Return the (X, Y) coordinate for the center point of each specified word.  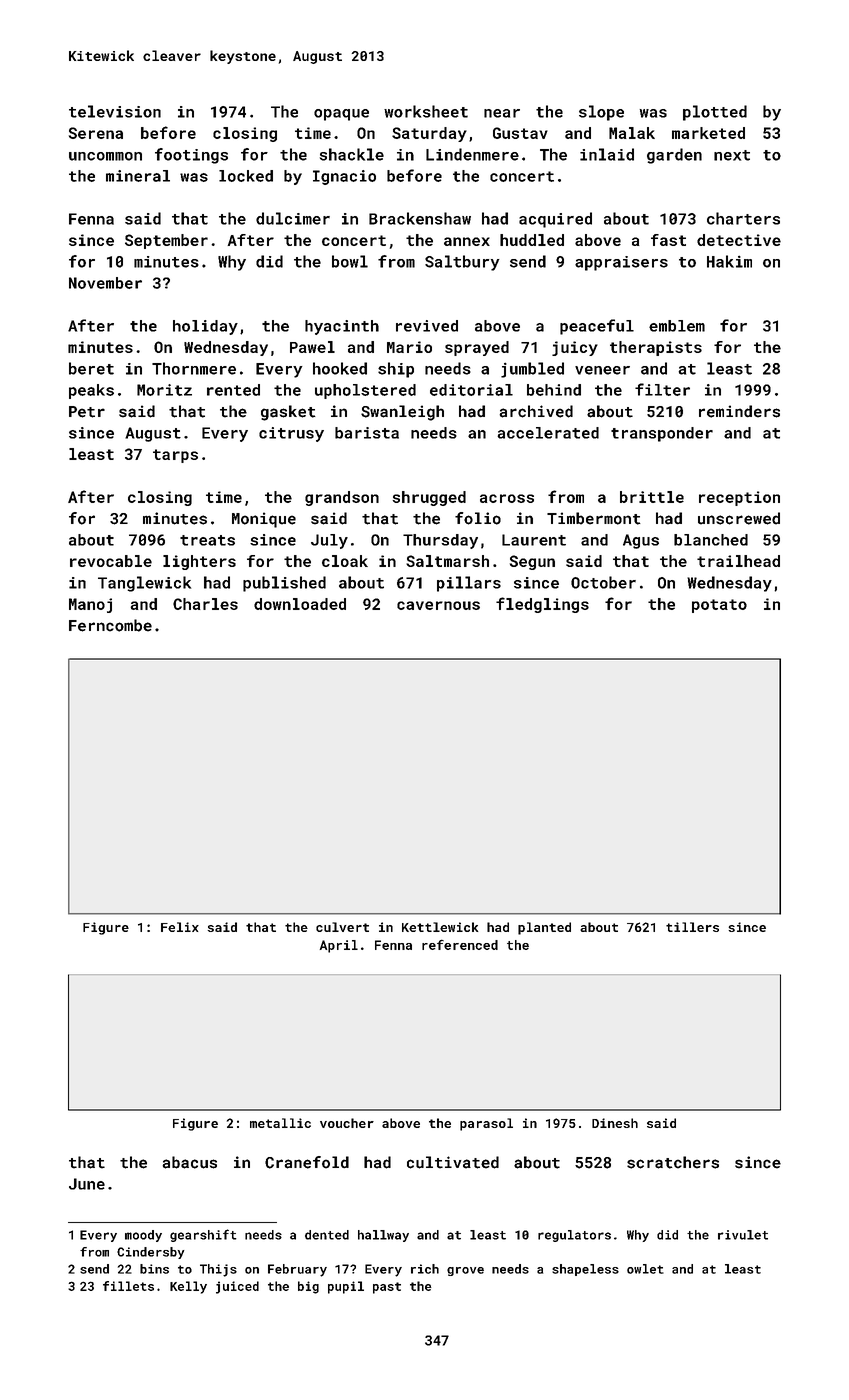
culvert (342, 927)
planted (544, 928)
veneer (602, 370)
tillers (692, 927)
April (339, 946)
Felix (180, 927)
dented (327, 1235)
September (166, 241)
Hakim (729, 261)
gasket (288, 413)
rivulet (743, 1235)
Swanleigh (402, 413)
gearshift (203, 1235)
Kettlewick (440, 927)
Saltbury (462, 263)
